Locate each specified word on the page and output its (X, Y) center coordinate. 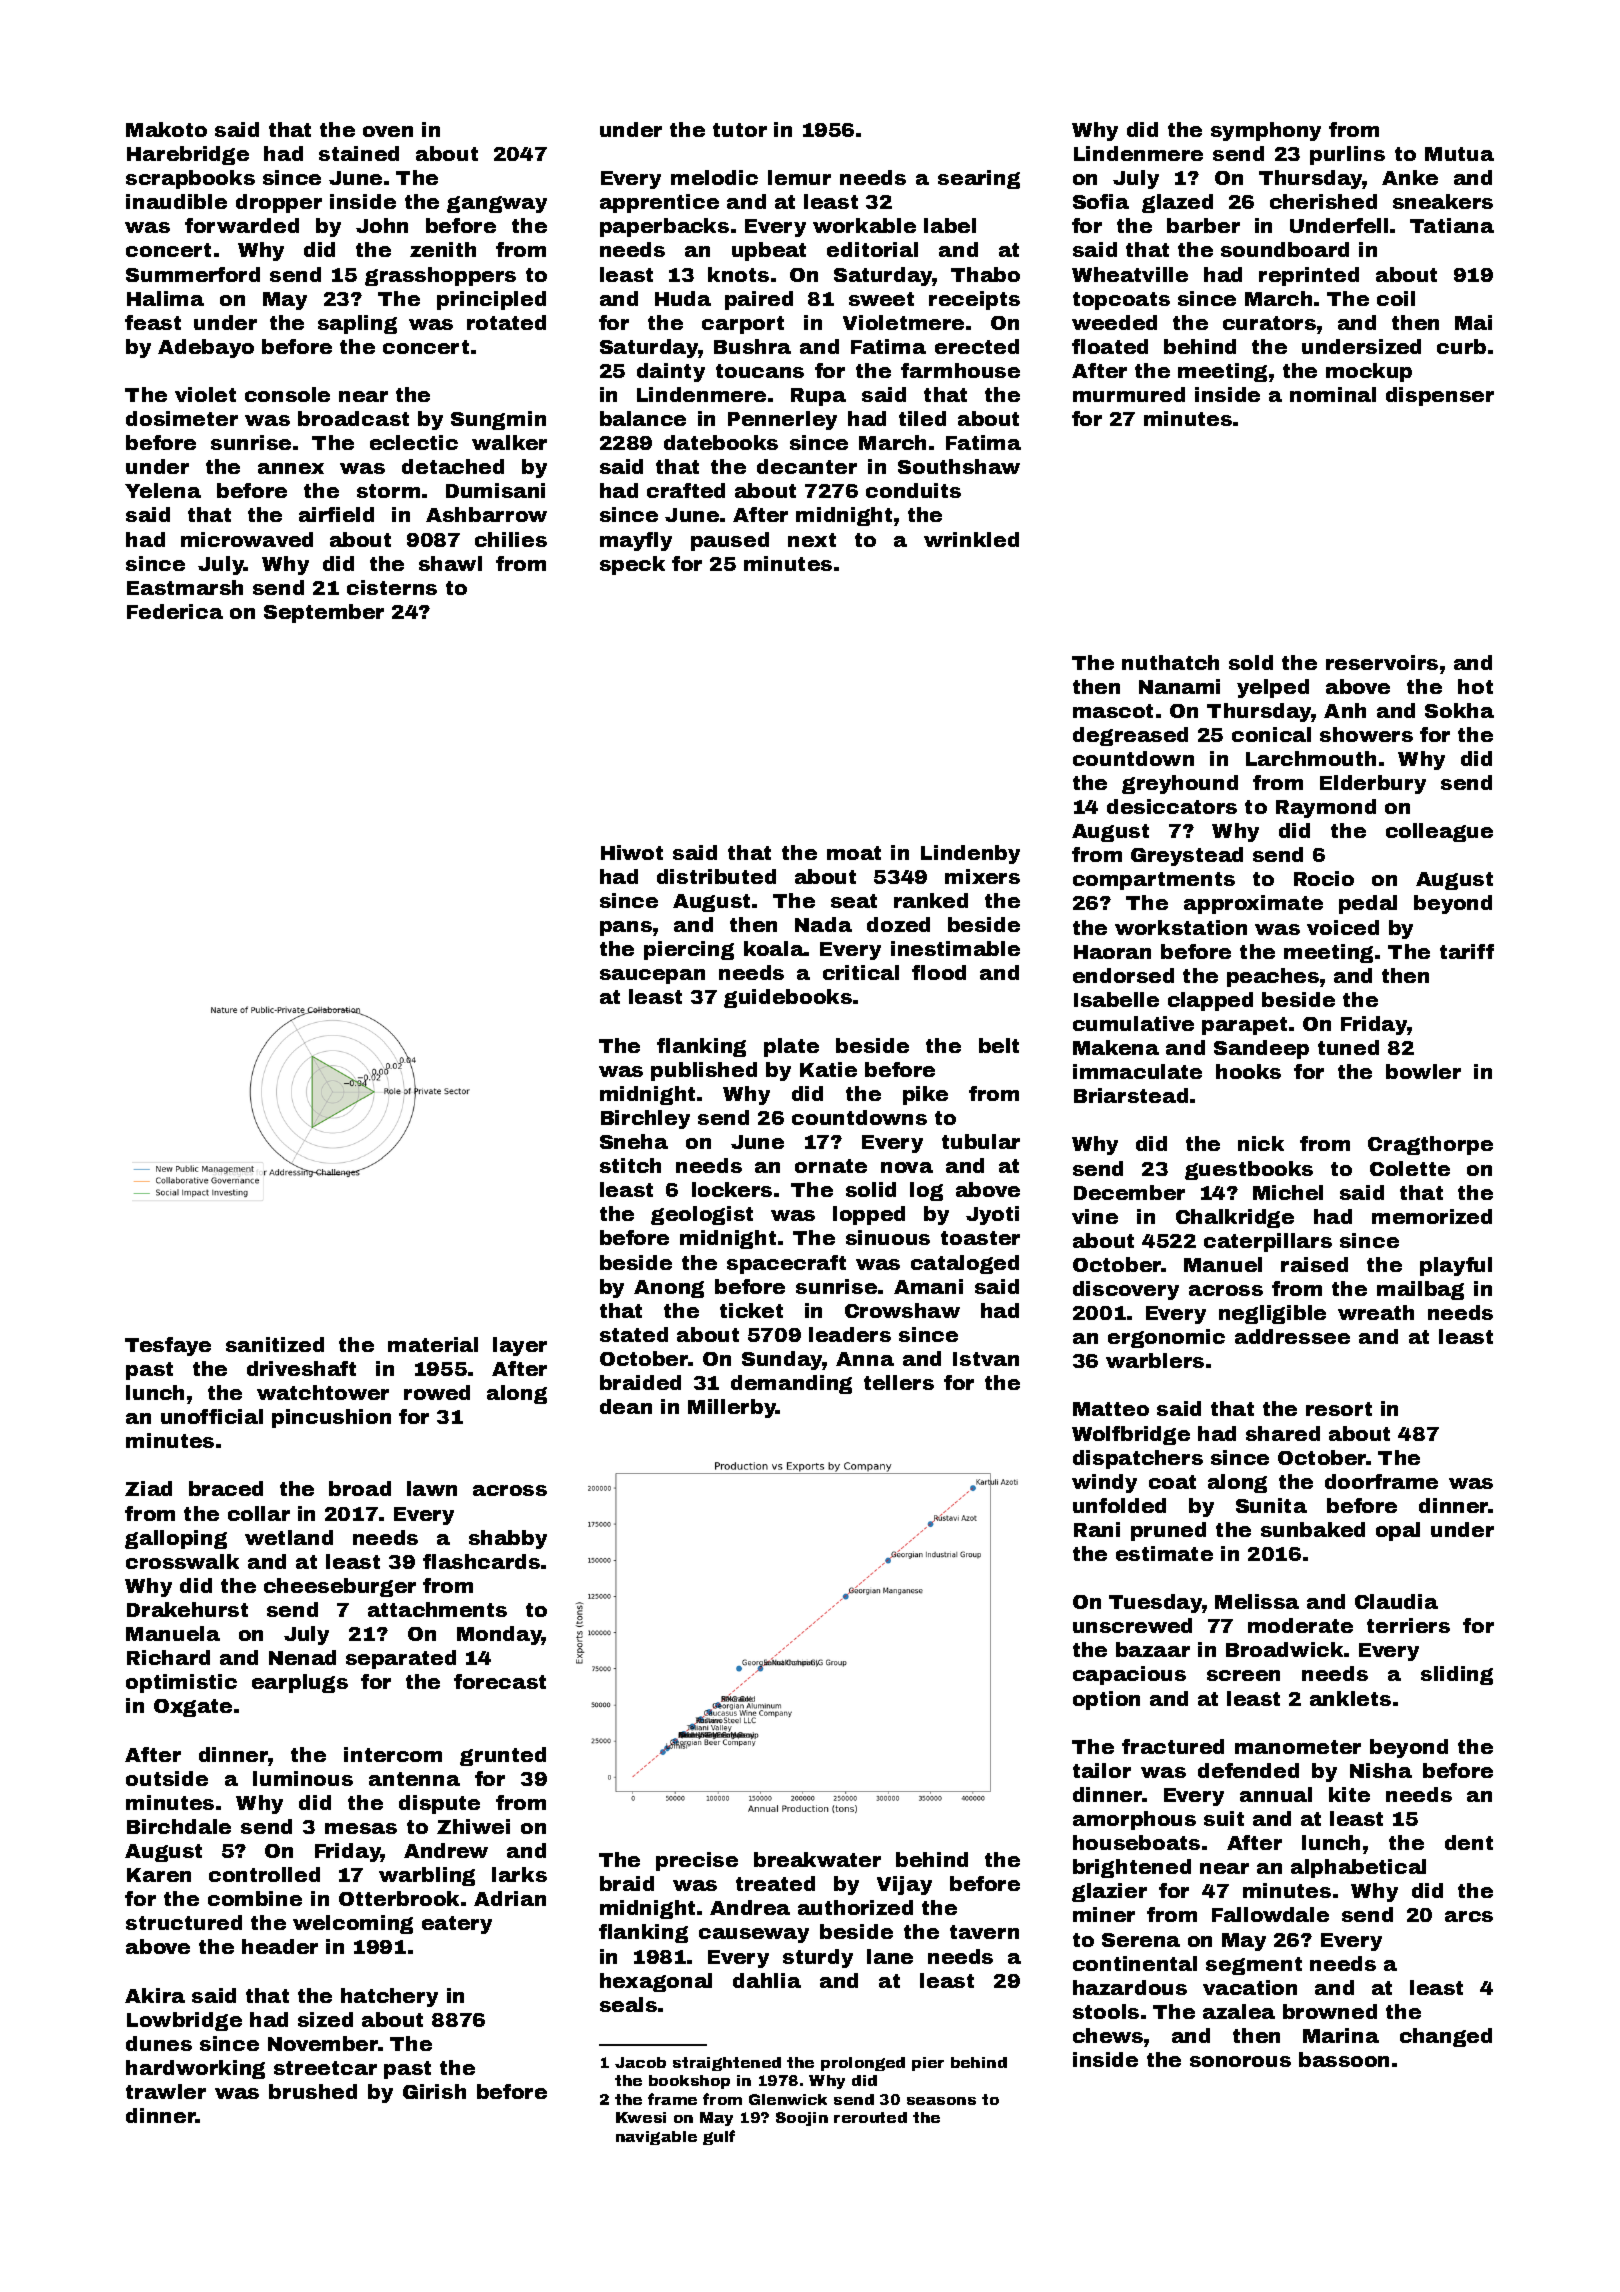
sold (1251, 662)
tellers (899, 1382)
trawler (166, 2091)
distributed (716, 876)
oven (388, 131)
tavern (984, 1932)
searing (979, 179)
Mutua (1459, 154)
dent (1469, 1842)
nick (1261, 1143)
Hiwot (632, 852)
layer (520, 1346)
